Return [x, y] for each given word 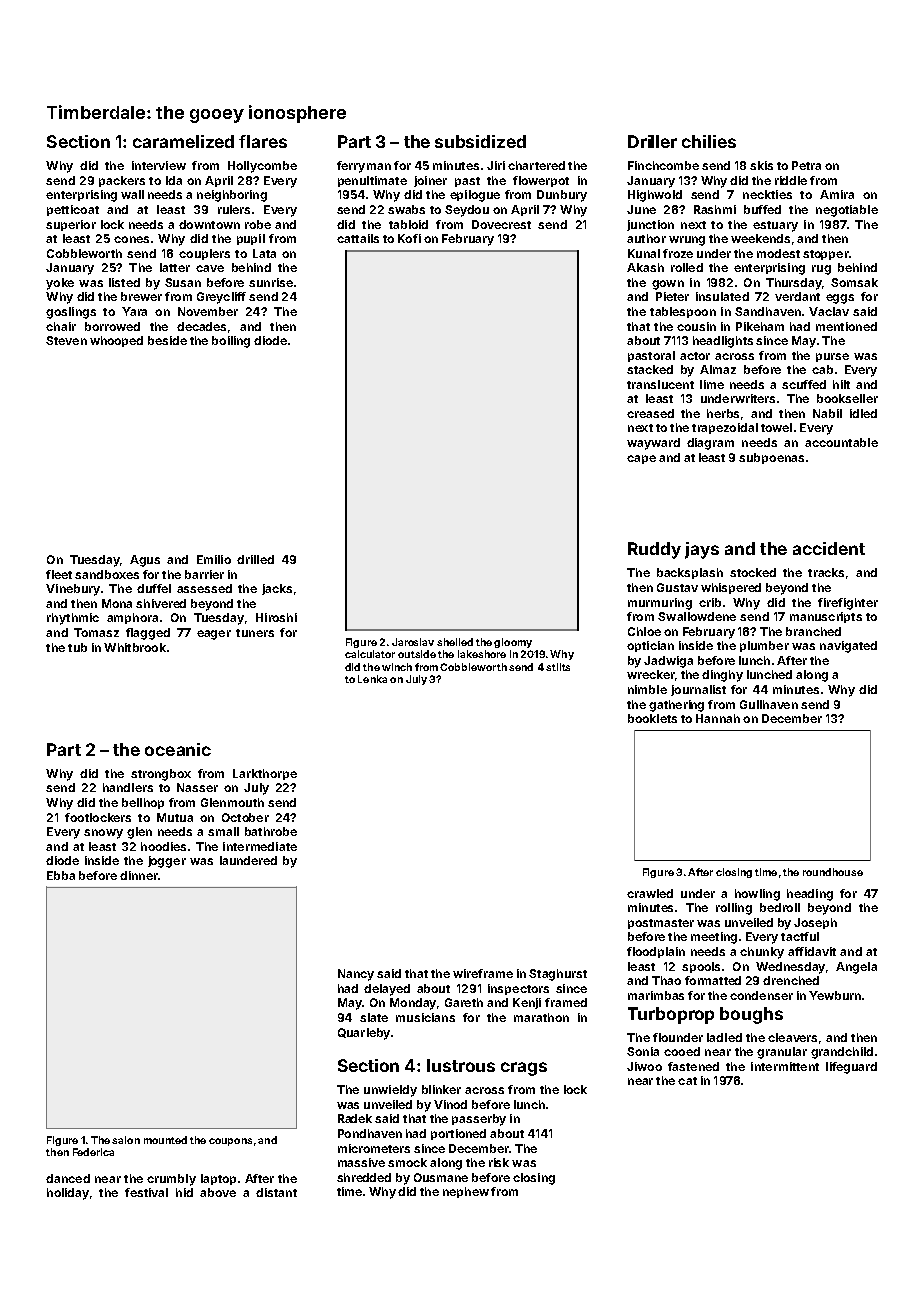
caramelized [183, 141]
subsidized [480, 141]
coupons [230, 1142]
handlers [128, 787]
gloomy [513, 643]
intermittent [785, 1066]
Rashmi [715, 209]
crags [524, 1069]
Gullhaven [769, 704]
